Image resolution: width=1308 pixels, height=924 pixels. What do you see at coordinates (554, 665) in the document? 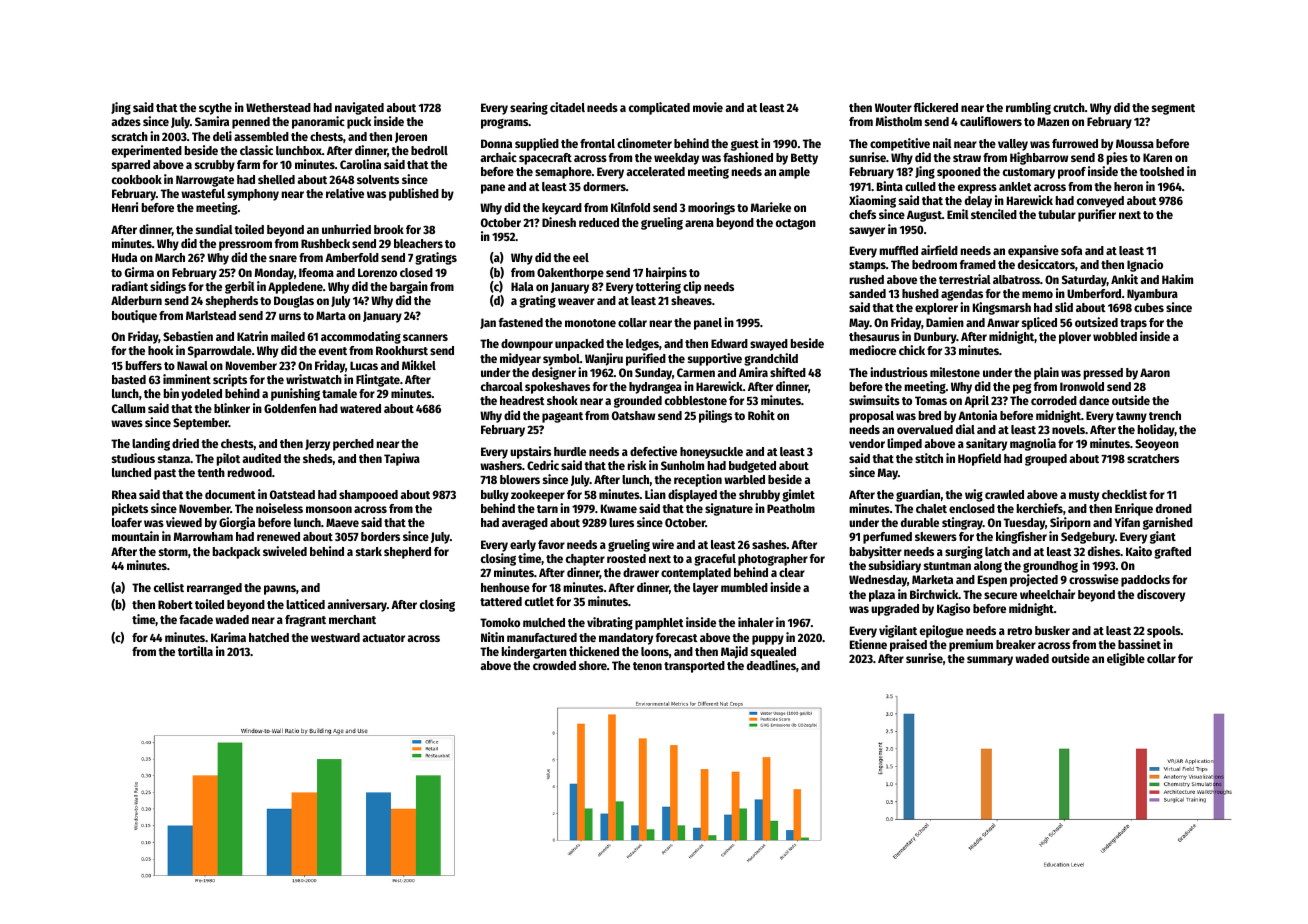
I see `crowded` at bounding box center [554, 665].
